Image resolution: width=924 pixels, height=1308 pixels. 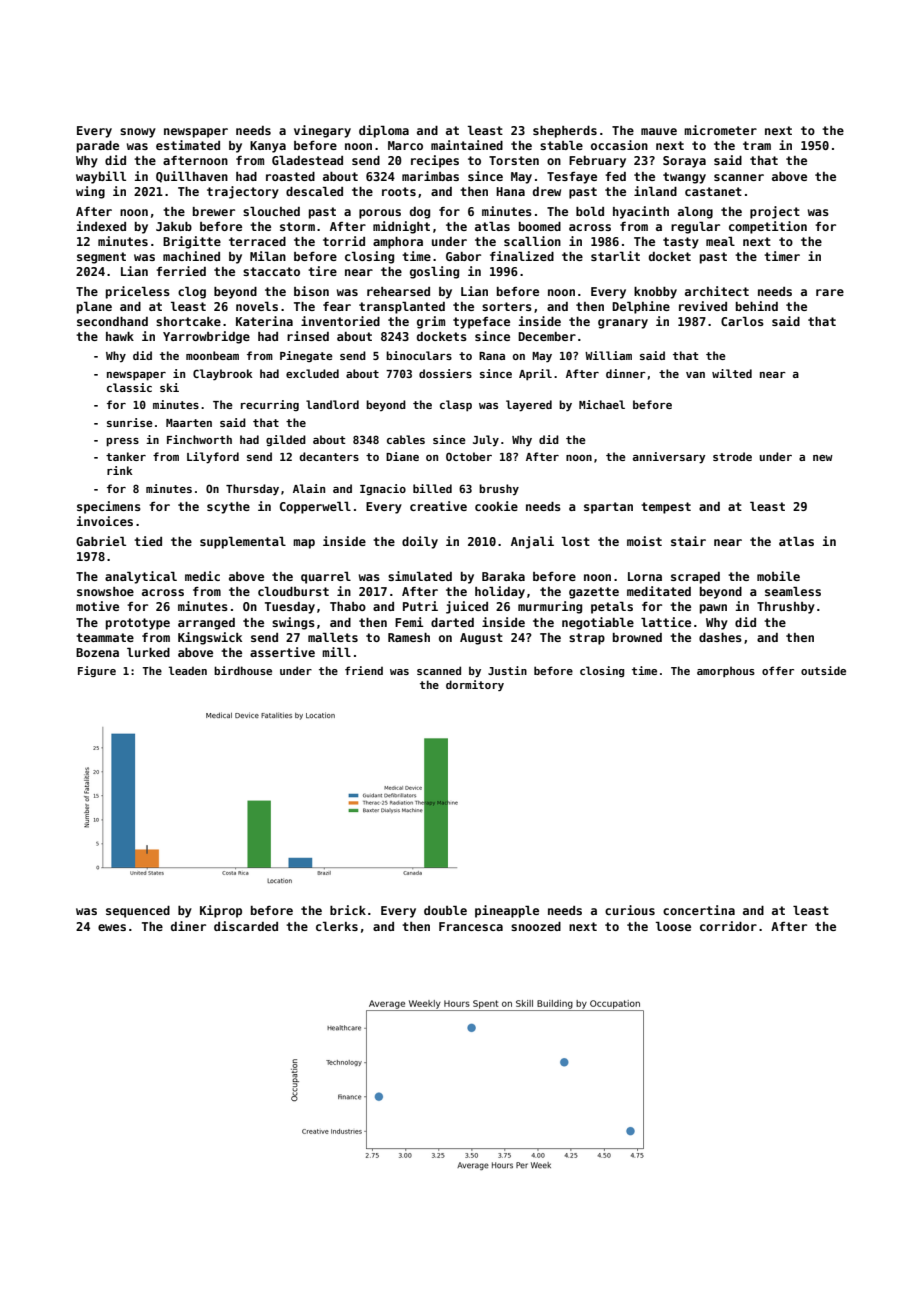 I want to click on lost, so click(x=576, y=541).
